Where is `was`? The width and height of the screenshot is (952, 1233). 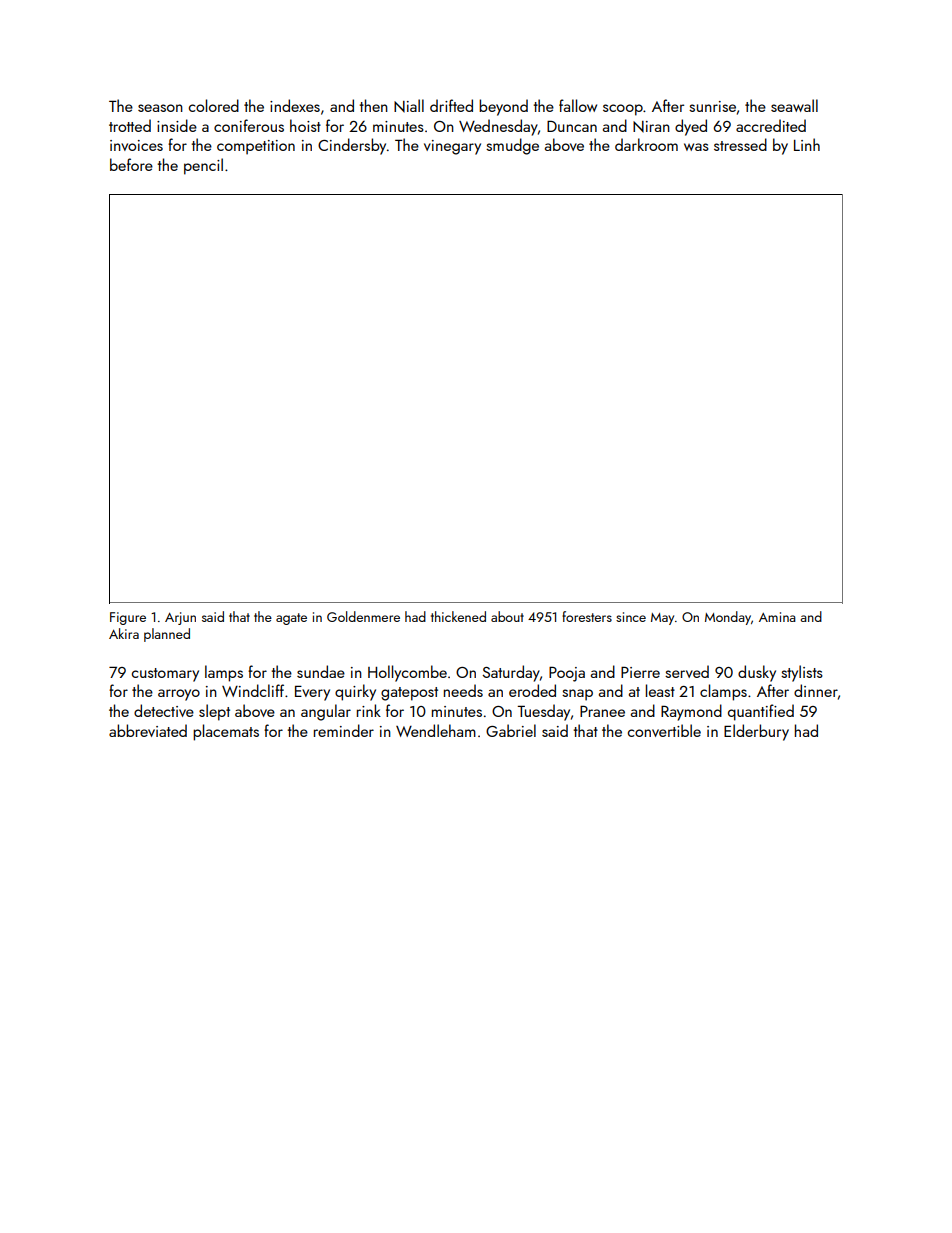 was is located at coordinates (696, 147).
